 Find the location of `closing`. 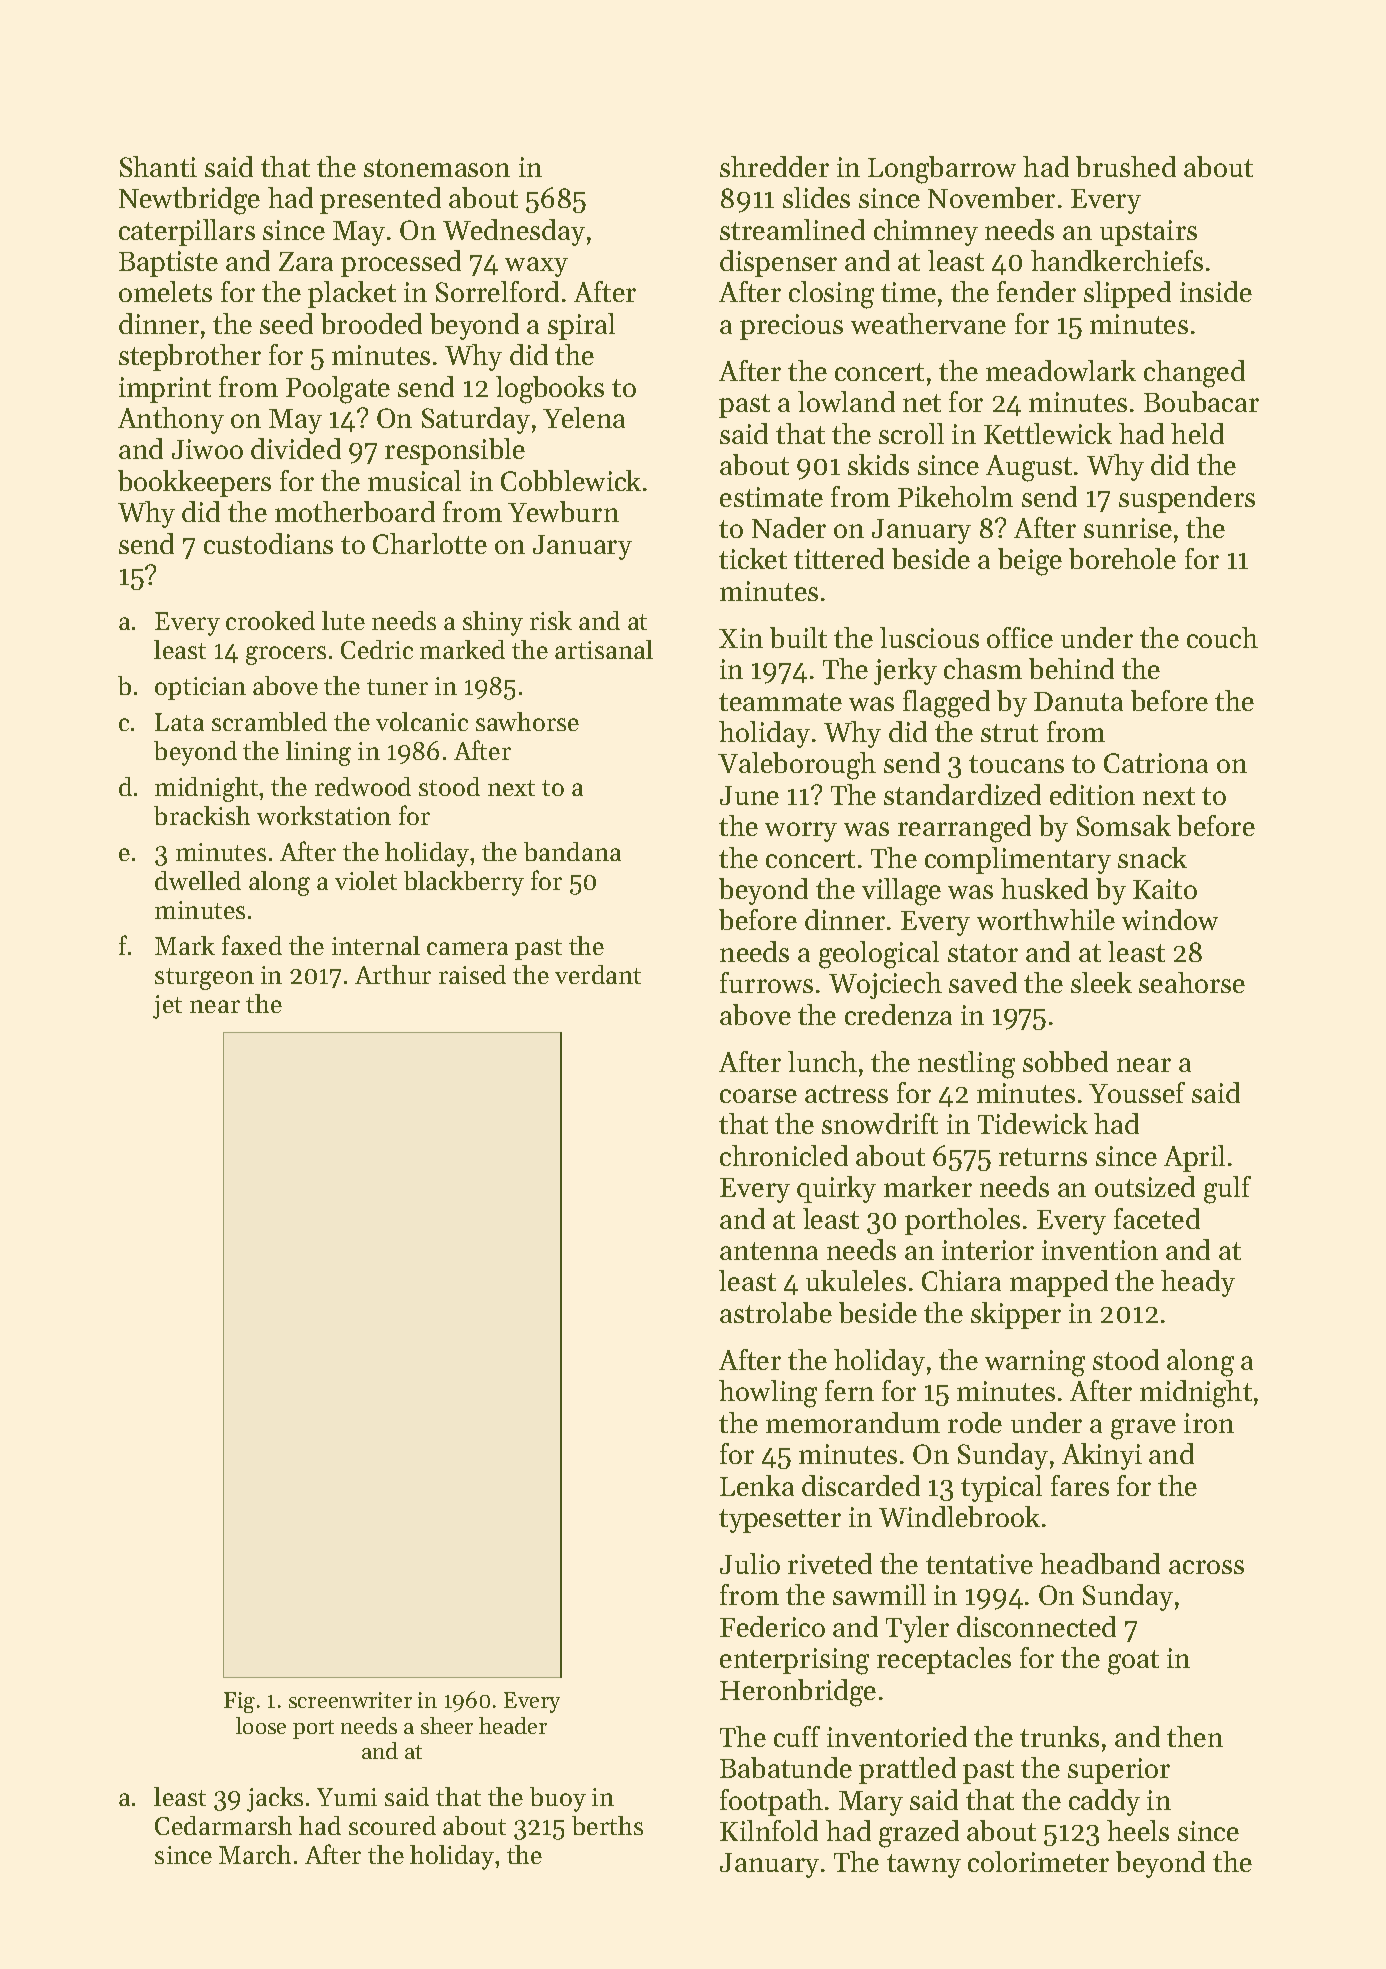

closing is located at coordinates (831, 295).
